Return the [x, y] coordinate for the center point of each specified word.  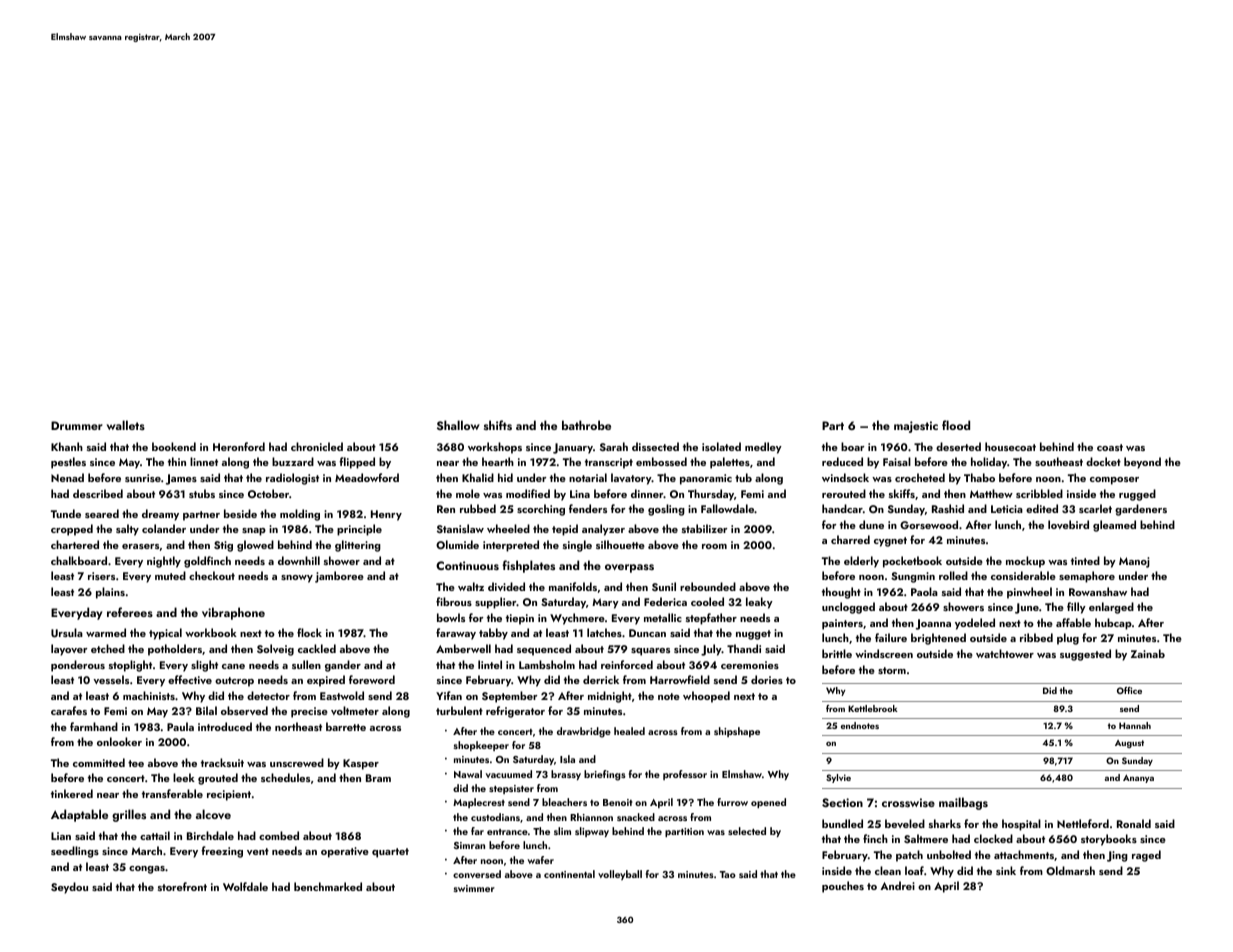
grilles [129, 815]
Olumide [457, 544]
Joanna [933, 624]
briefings [605, 775]
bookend [174, 446]
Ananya [1138, 778]
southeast [1059, 461]
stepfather [711, 619]
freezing [222, 852]
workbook [211, 632]
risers [101, 576]
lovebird [1068, 524]
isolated [721, 446]
